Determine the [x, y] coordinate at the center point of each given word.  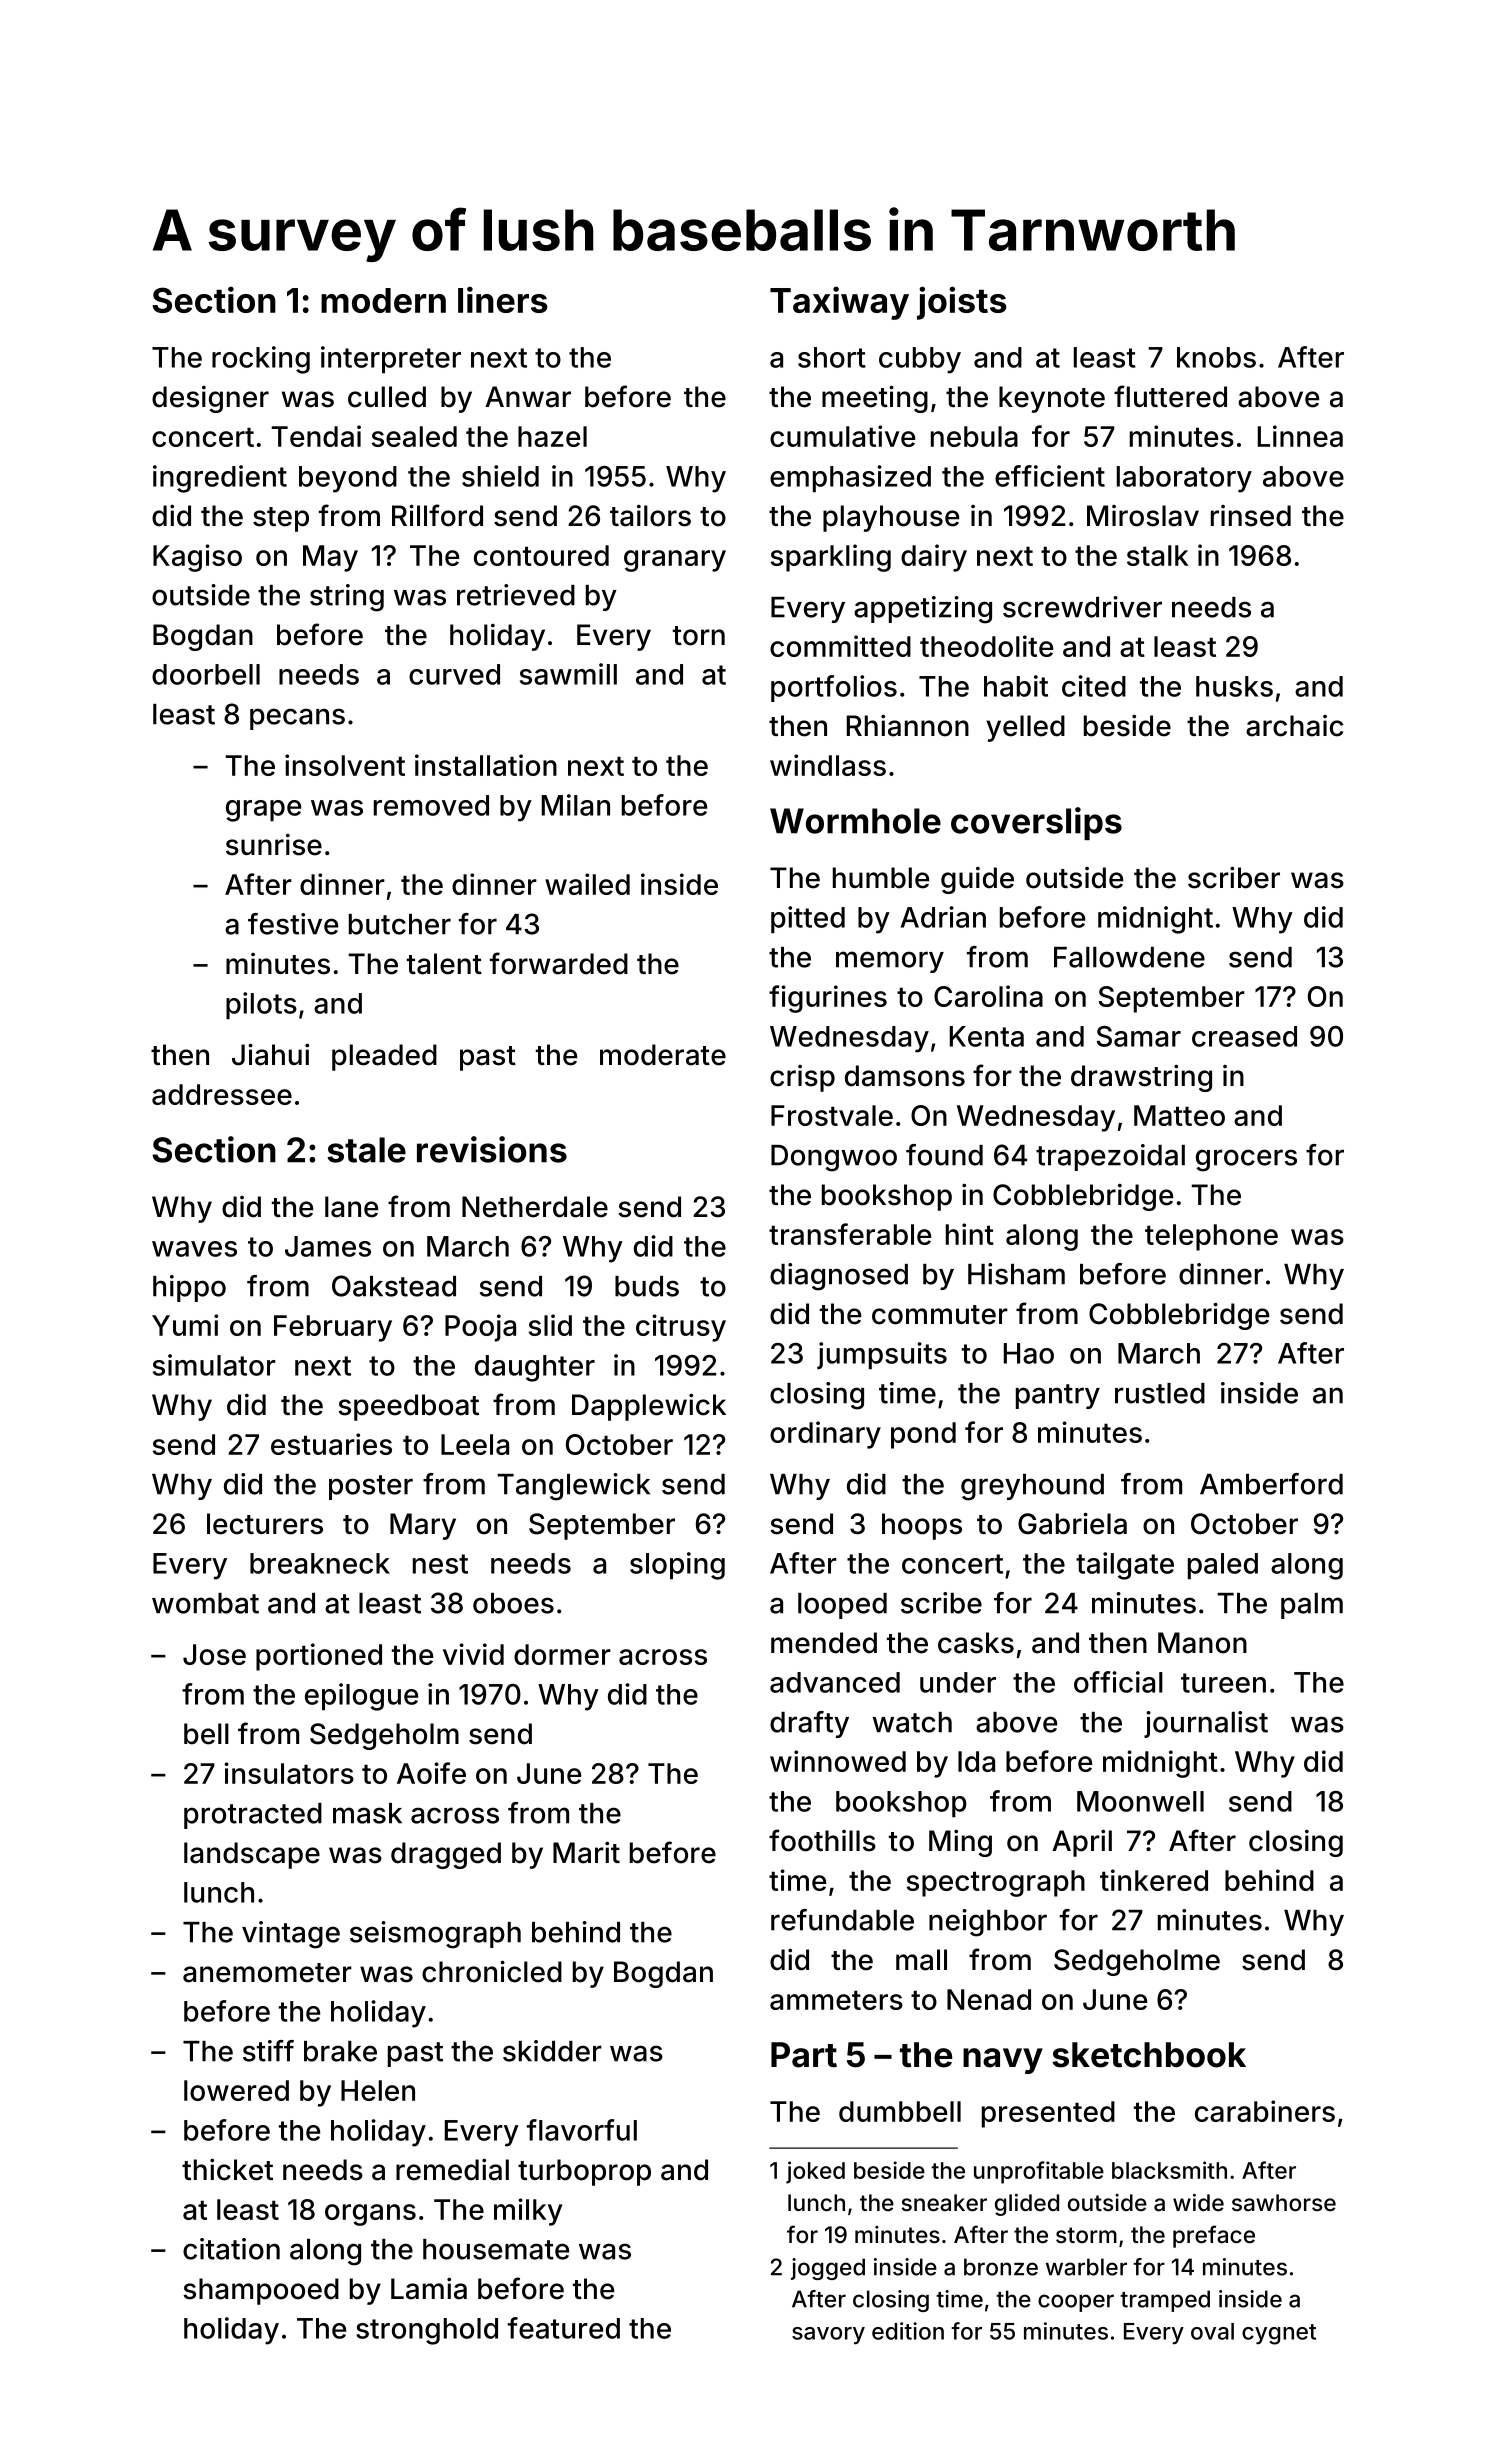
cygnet [1279, 2334]
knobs [1216, 357]
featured [564, 2328]
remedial [452, 2170]
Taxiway [839, 303]
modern [383, 300]
